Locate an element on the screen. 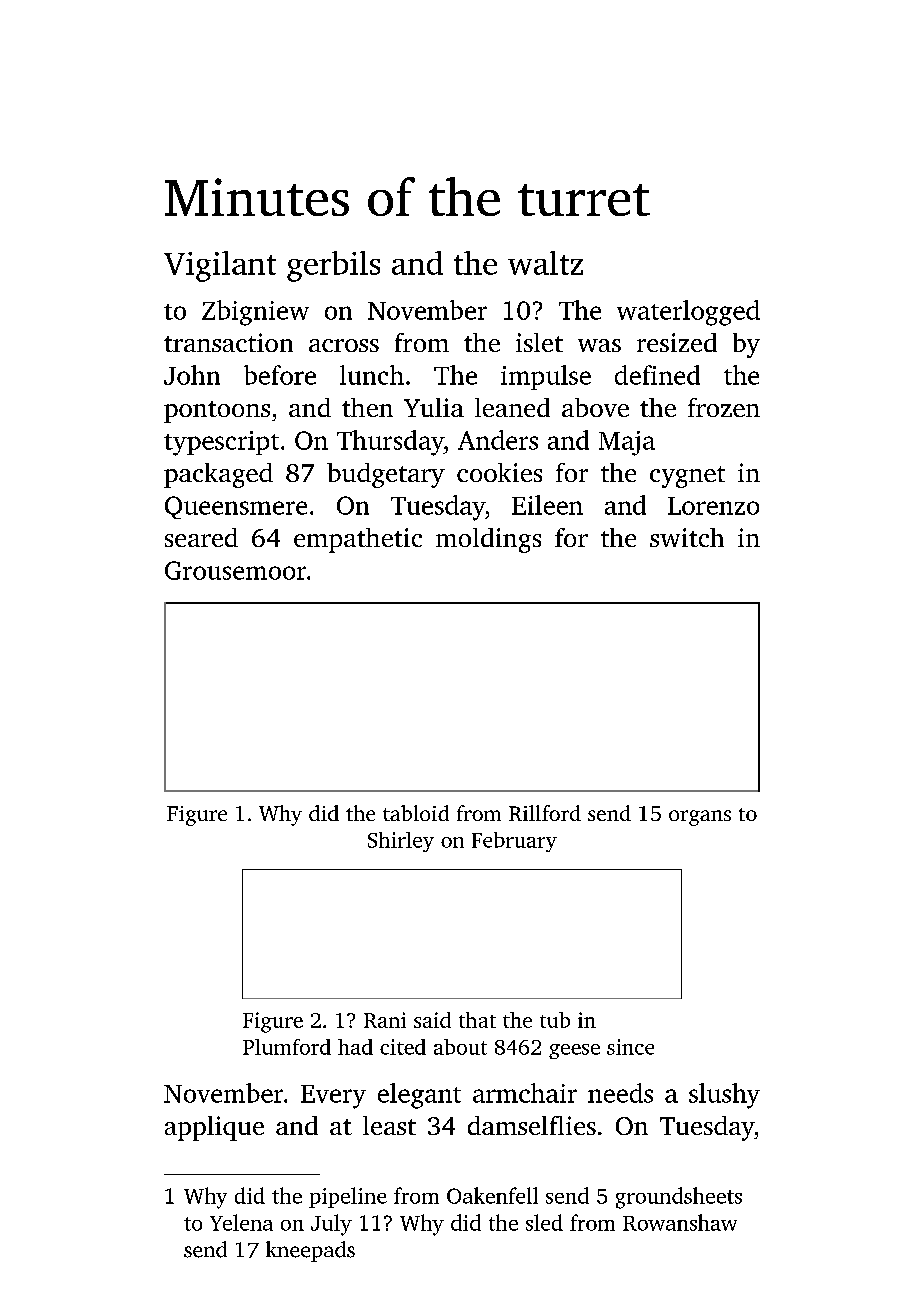  tabloid is located at coordinates (416, 813).
